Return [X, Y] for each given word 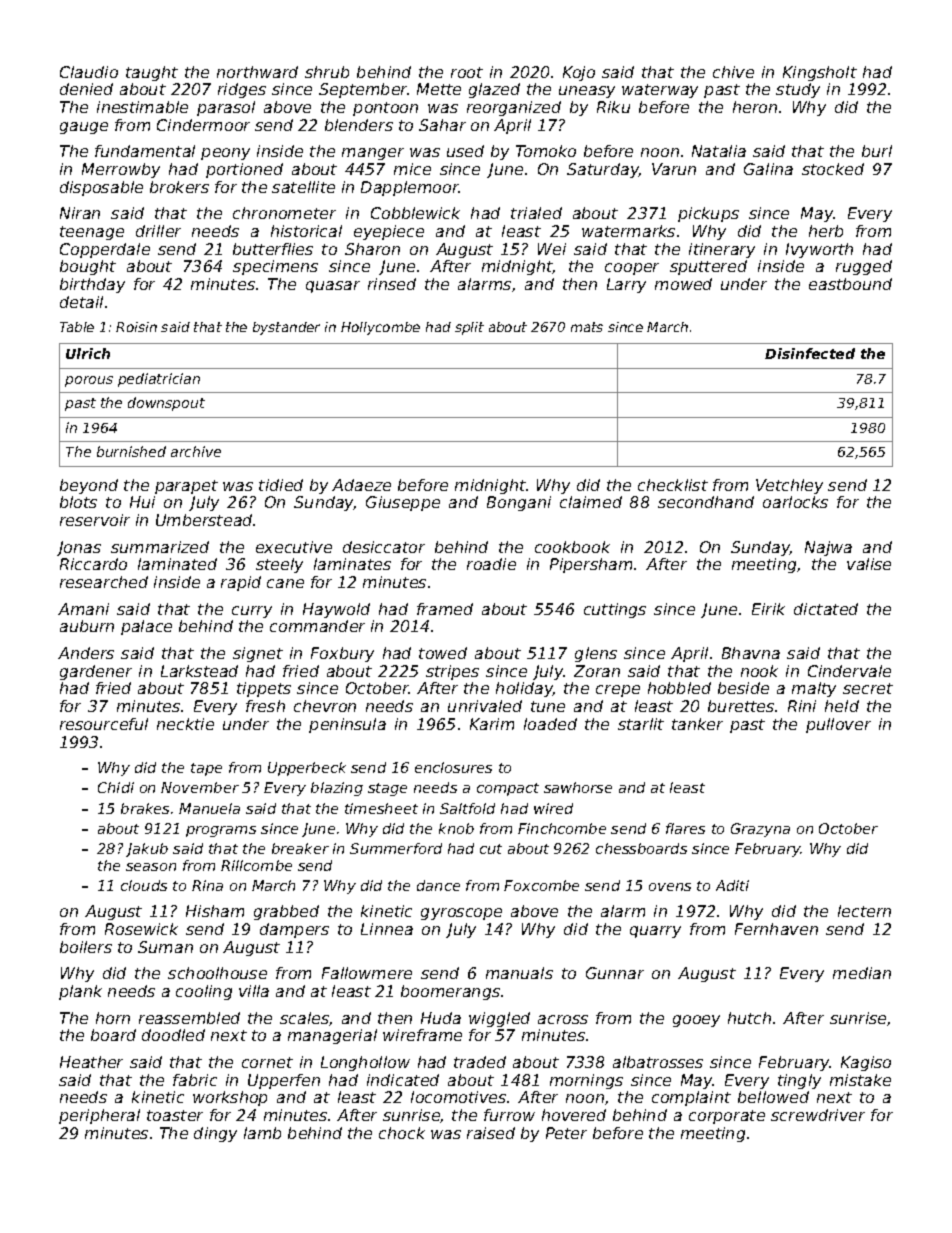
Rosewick [141, 929]
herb [826, 231]
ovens [670, 887]
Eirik [768, 609]
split [469, 328]
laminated [177, 564]
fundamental [145, 151]
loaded [550, 724]
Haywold [336, 610]
